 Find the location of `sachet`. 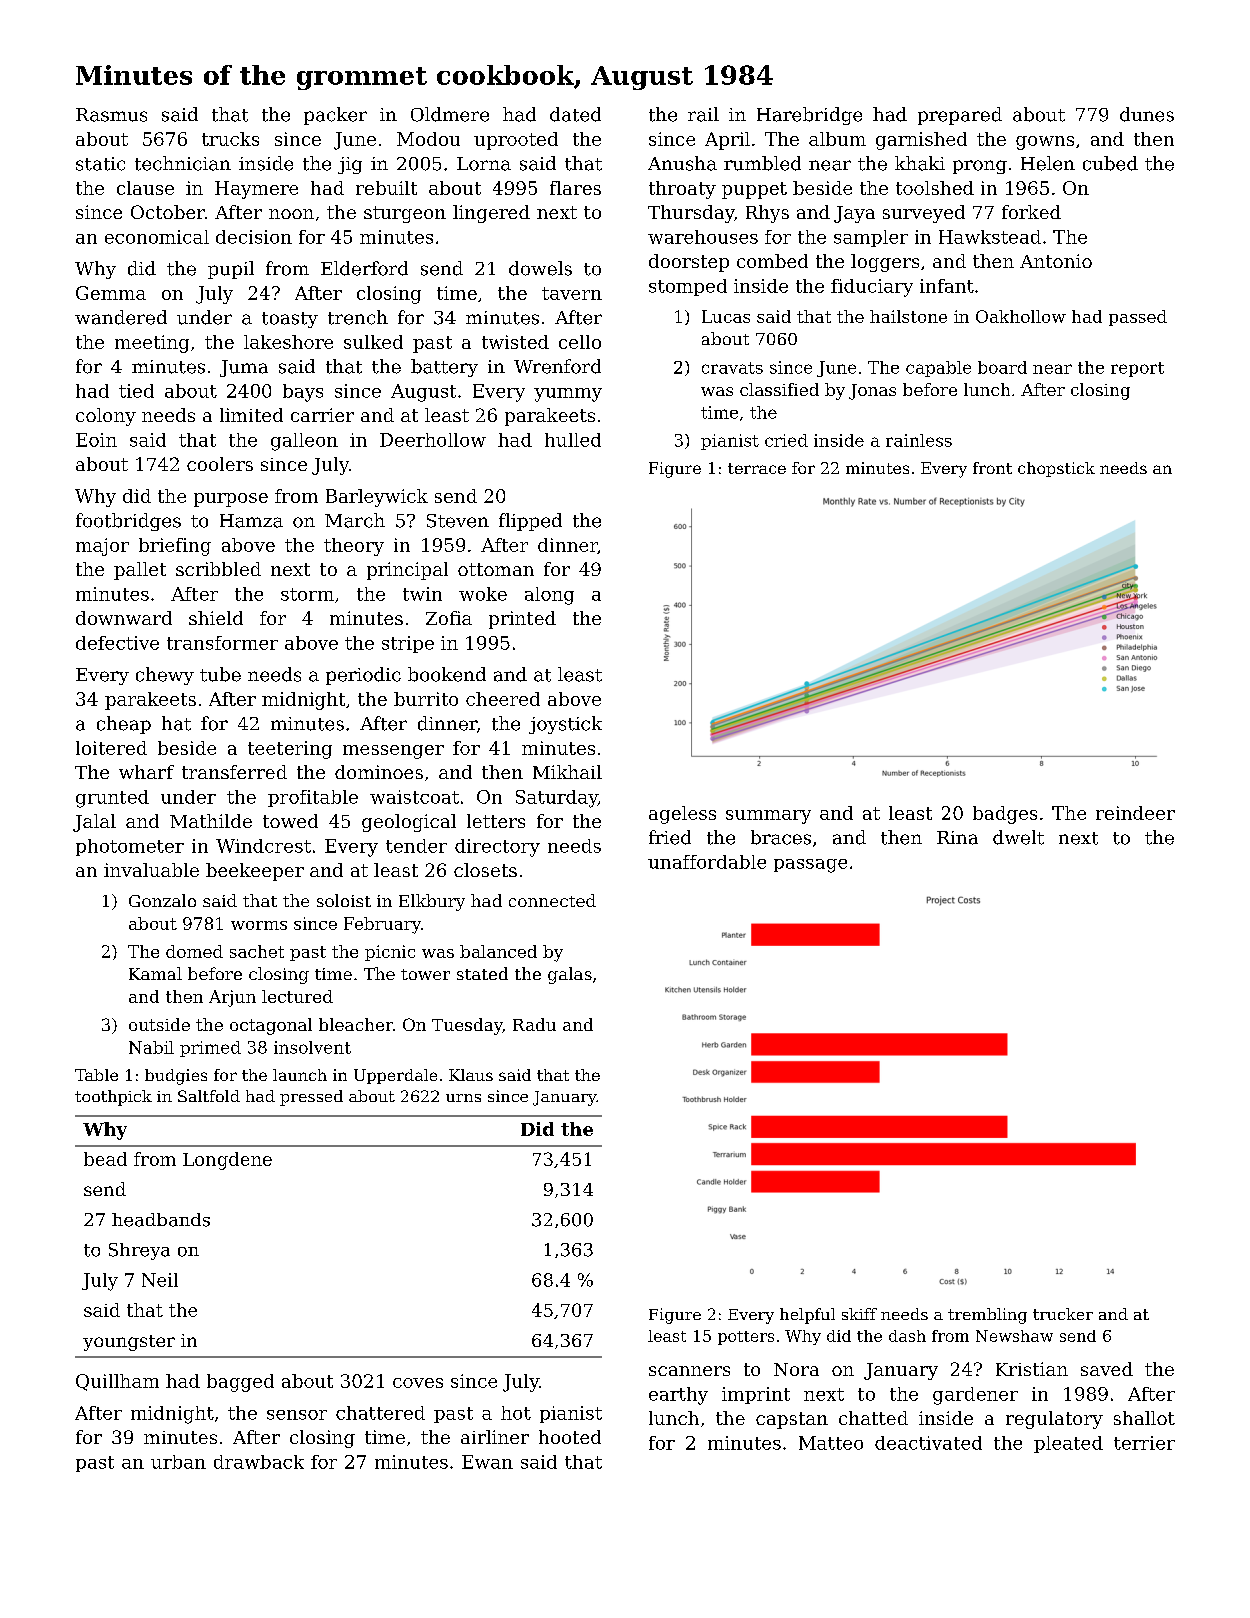

sachet is located at coordinates (257, 951).
